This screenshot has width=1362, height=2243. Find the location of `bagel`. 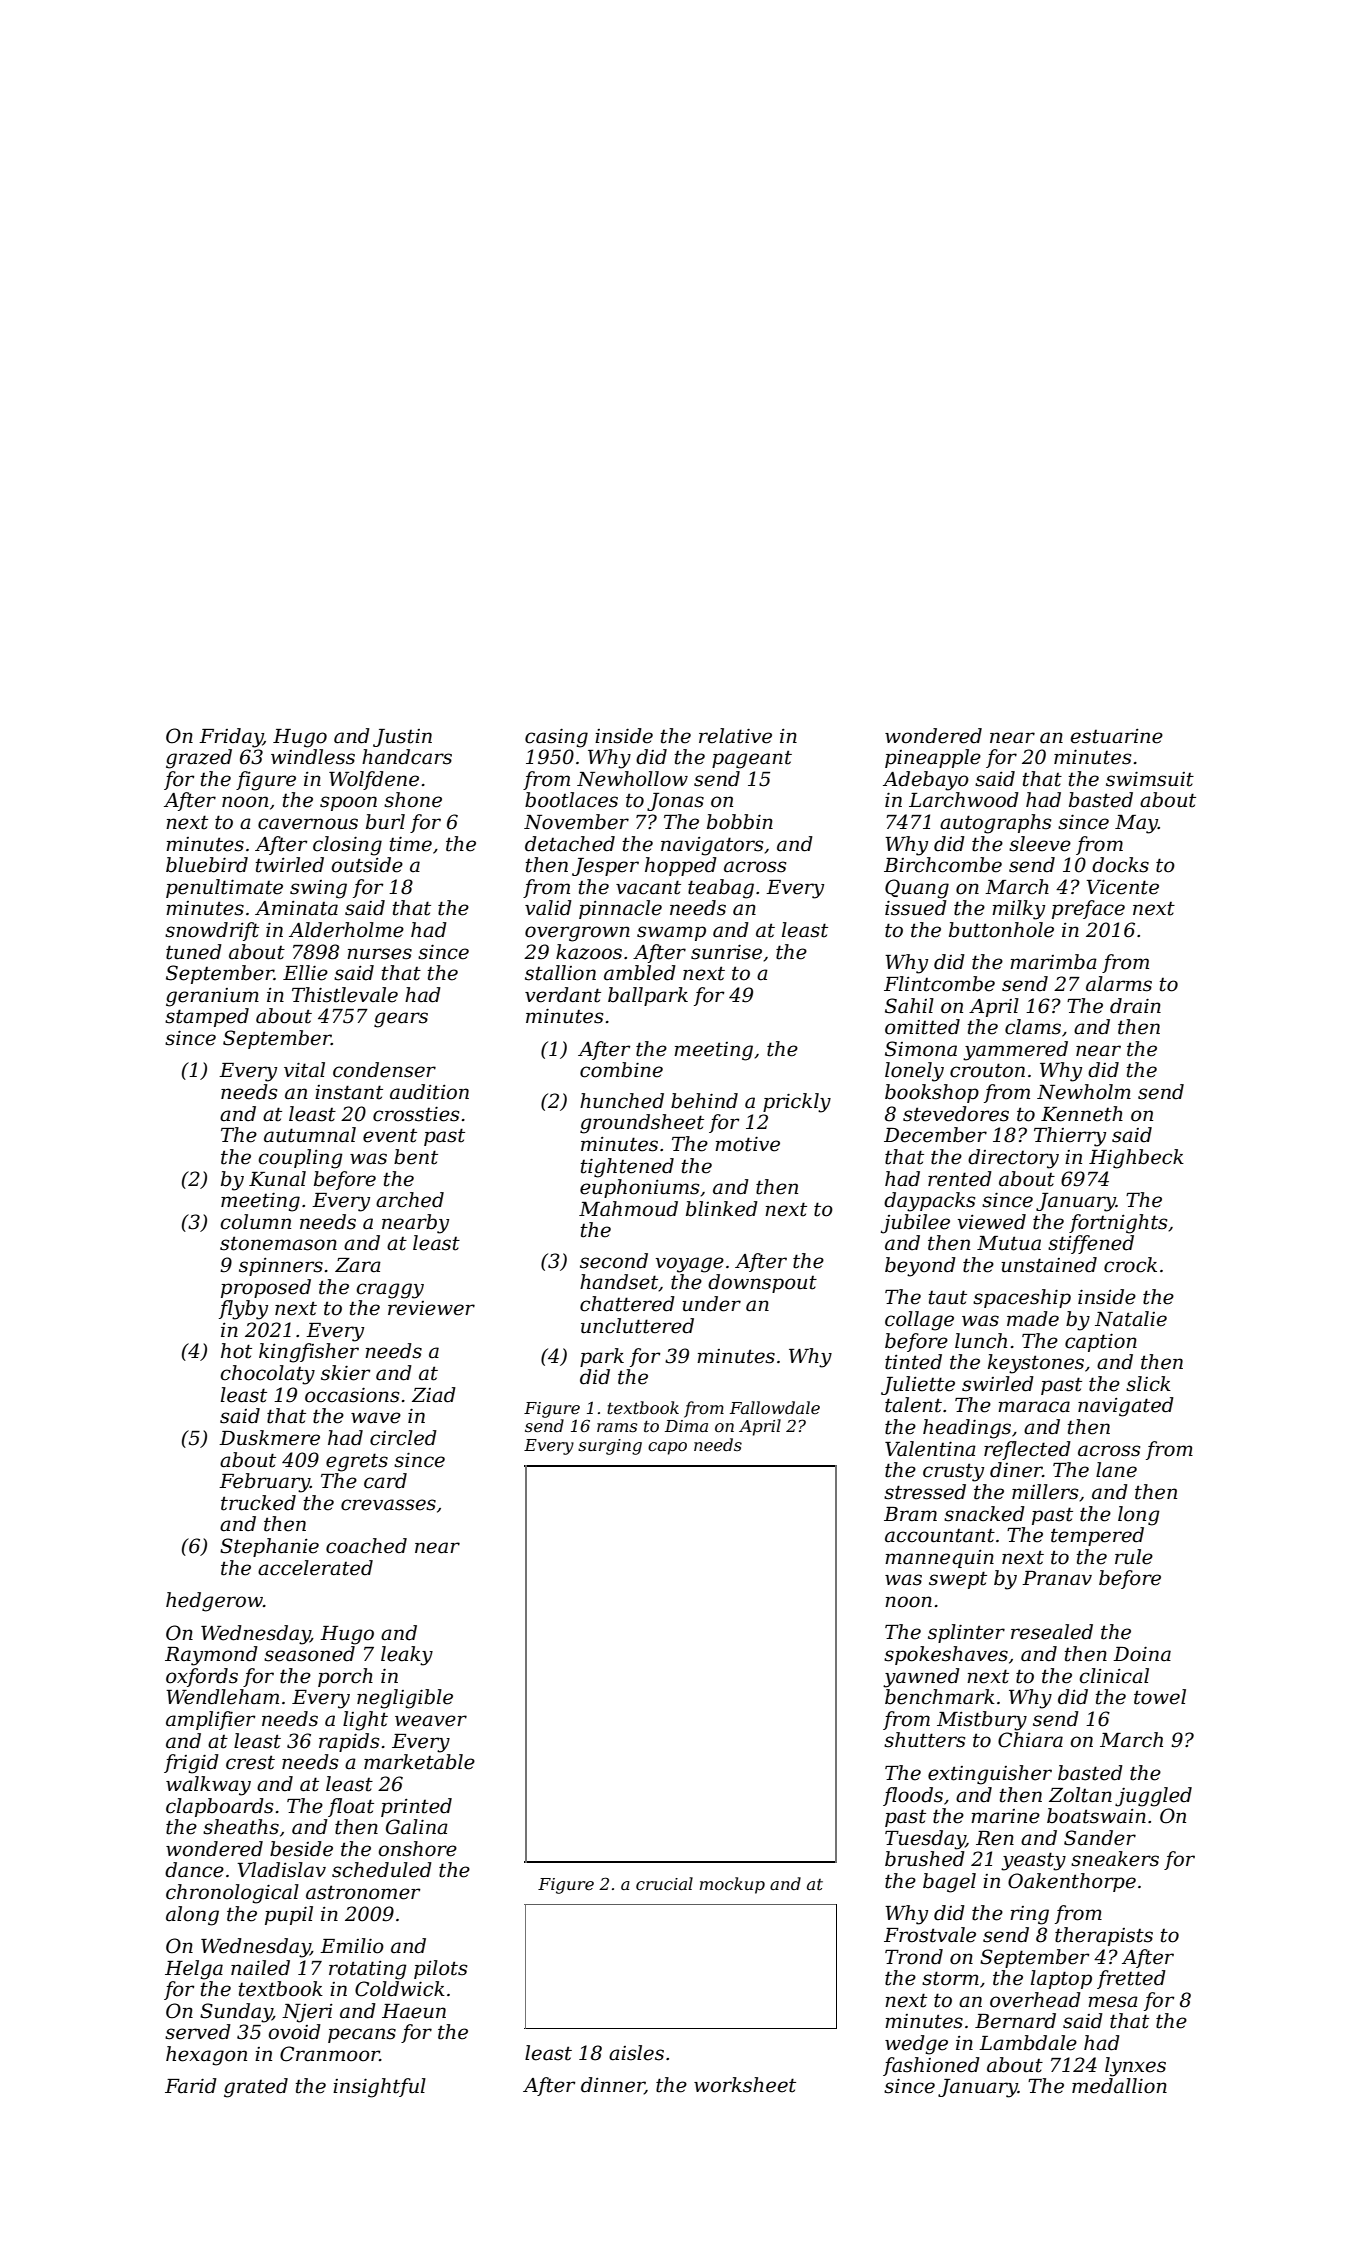

bagel is located at coordinates (949, 1883).
